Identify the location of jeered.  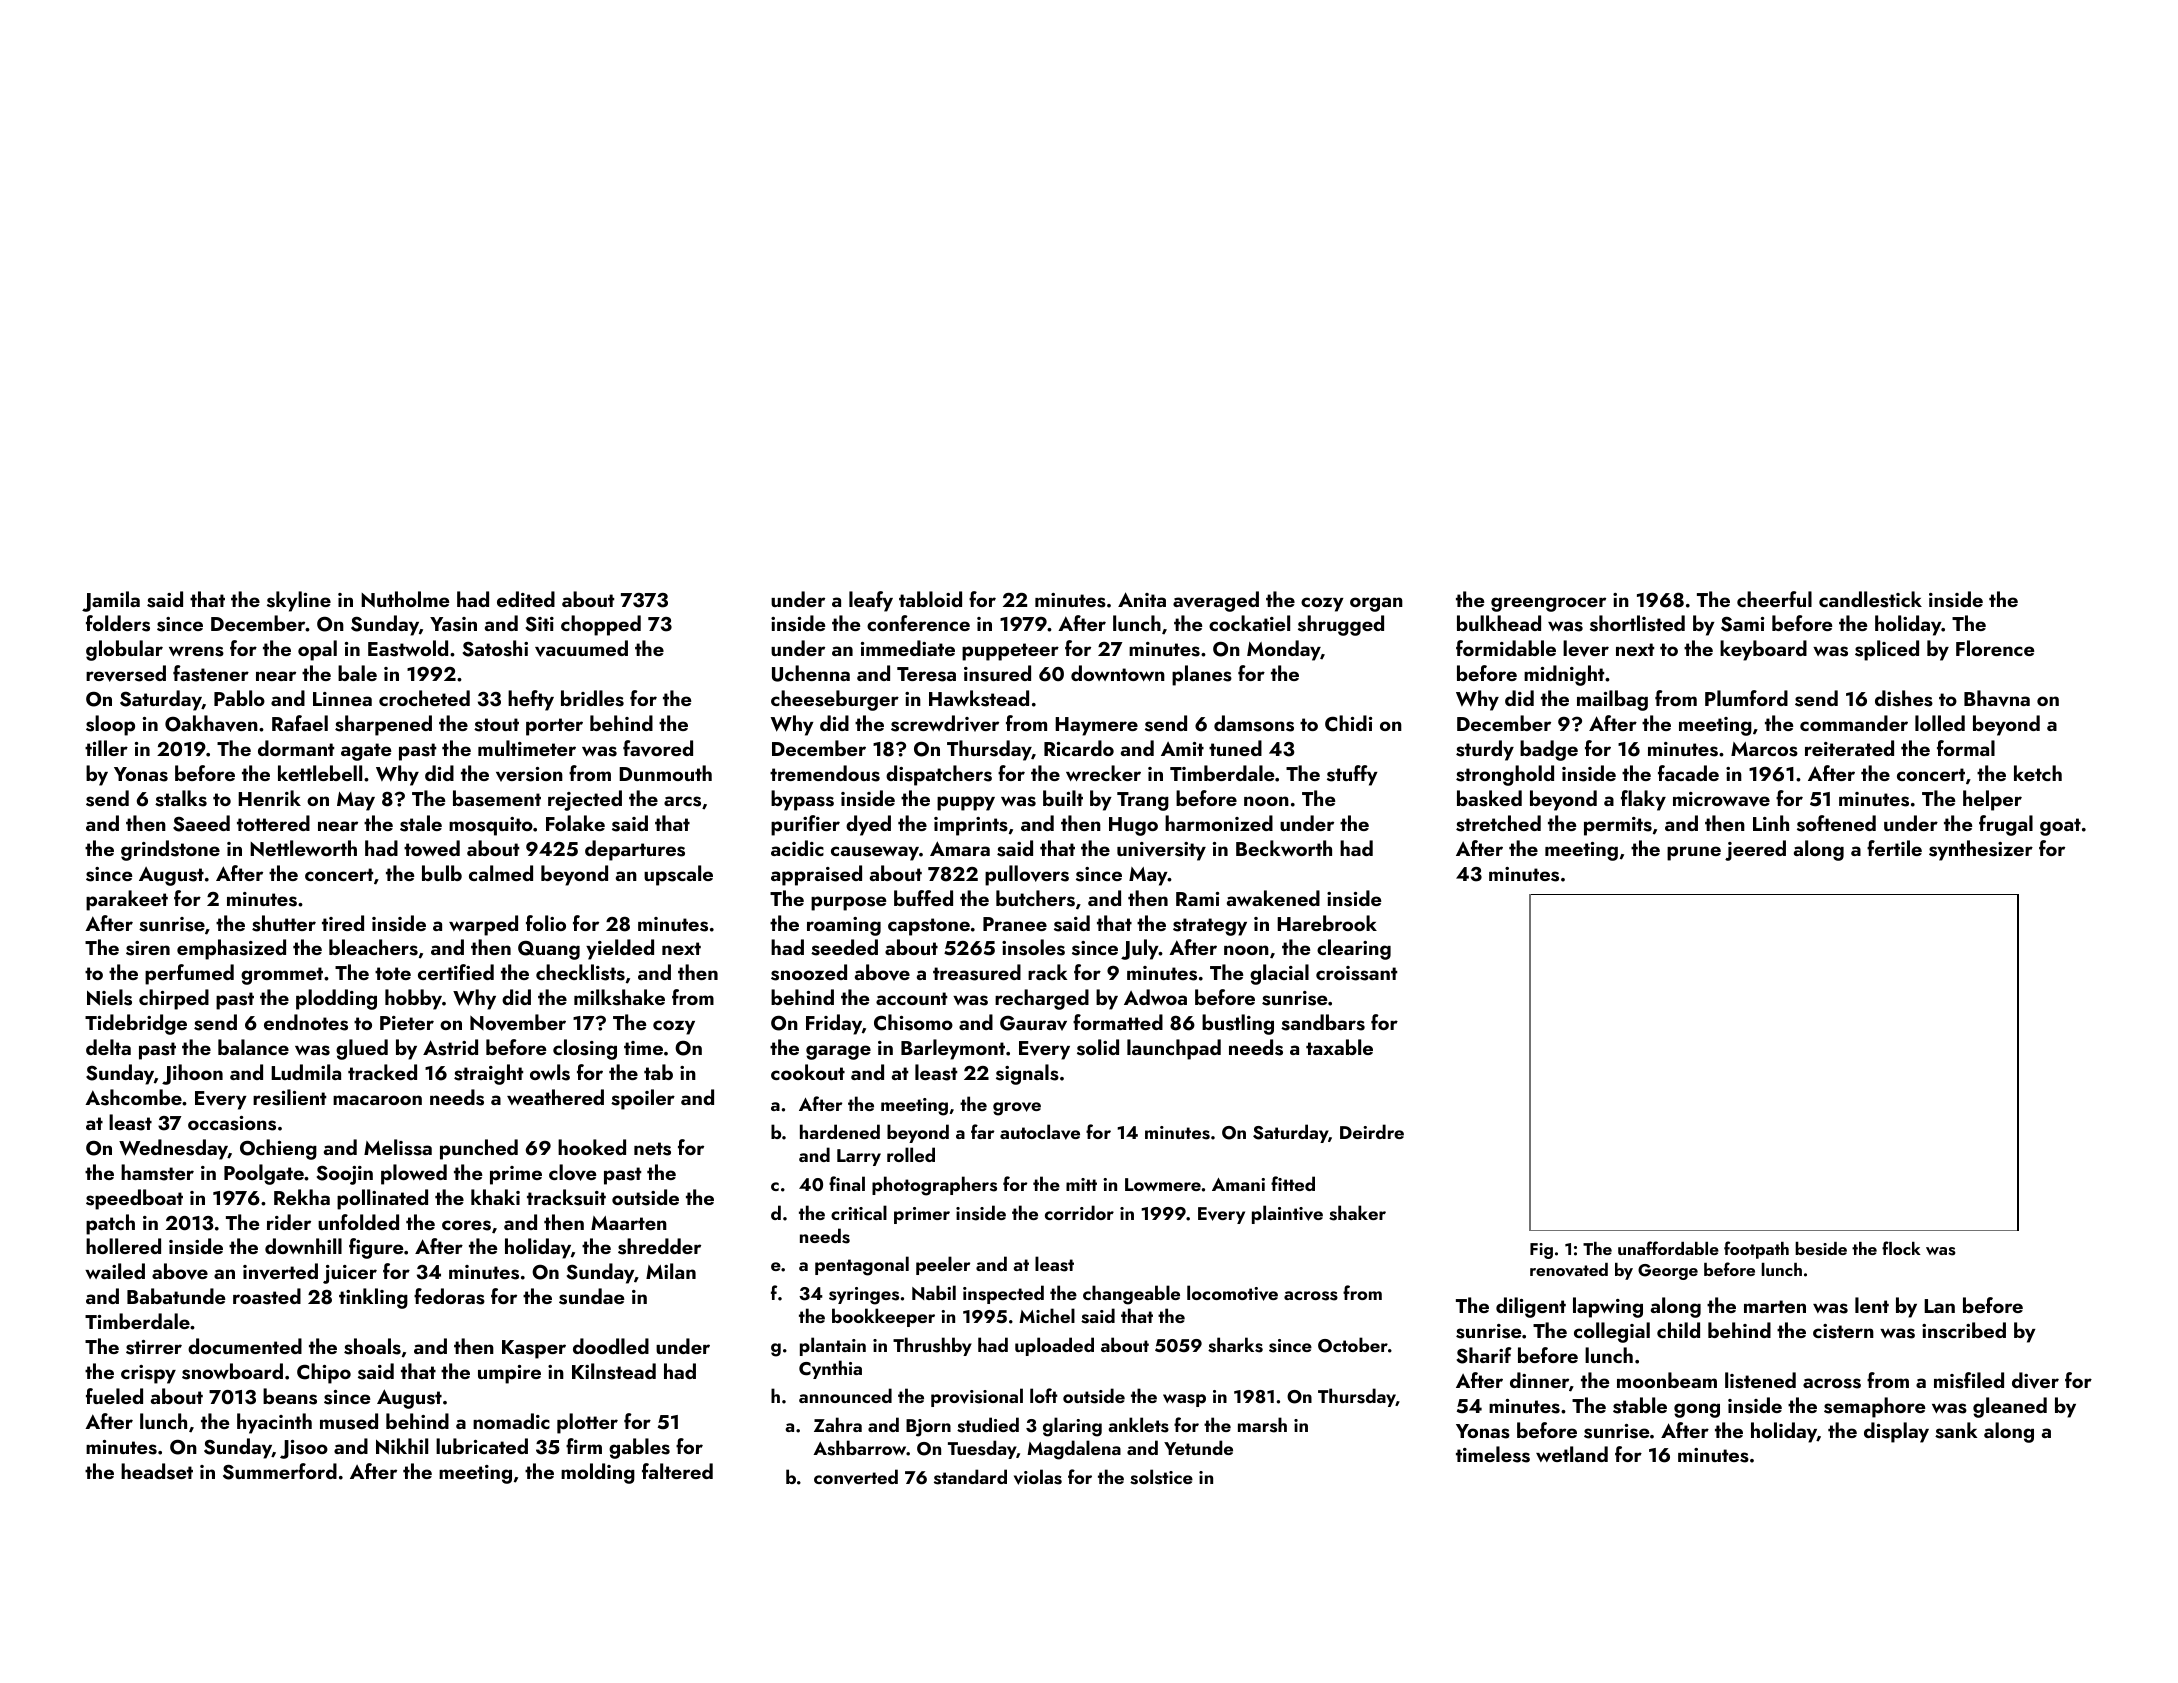
(1755, 850).
